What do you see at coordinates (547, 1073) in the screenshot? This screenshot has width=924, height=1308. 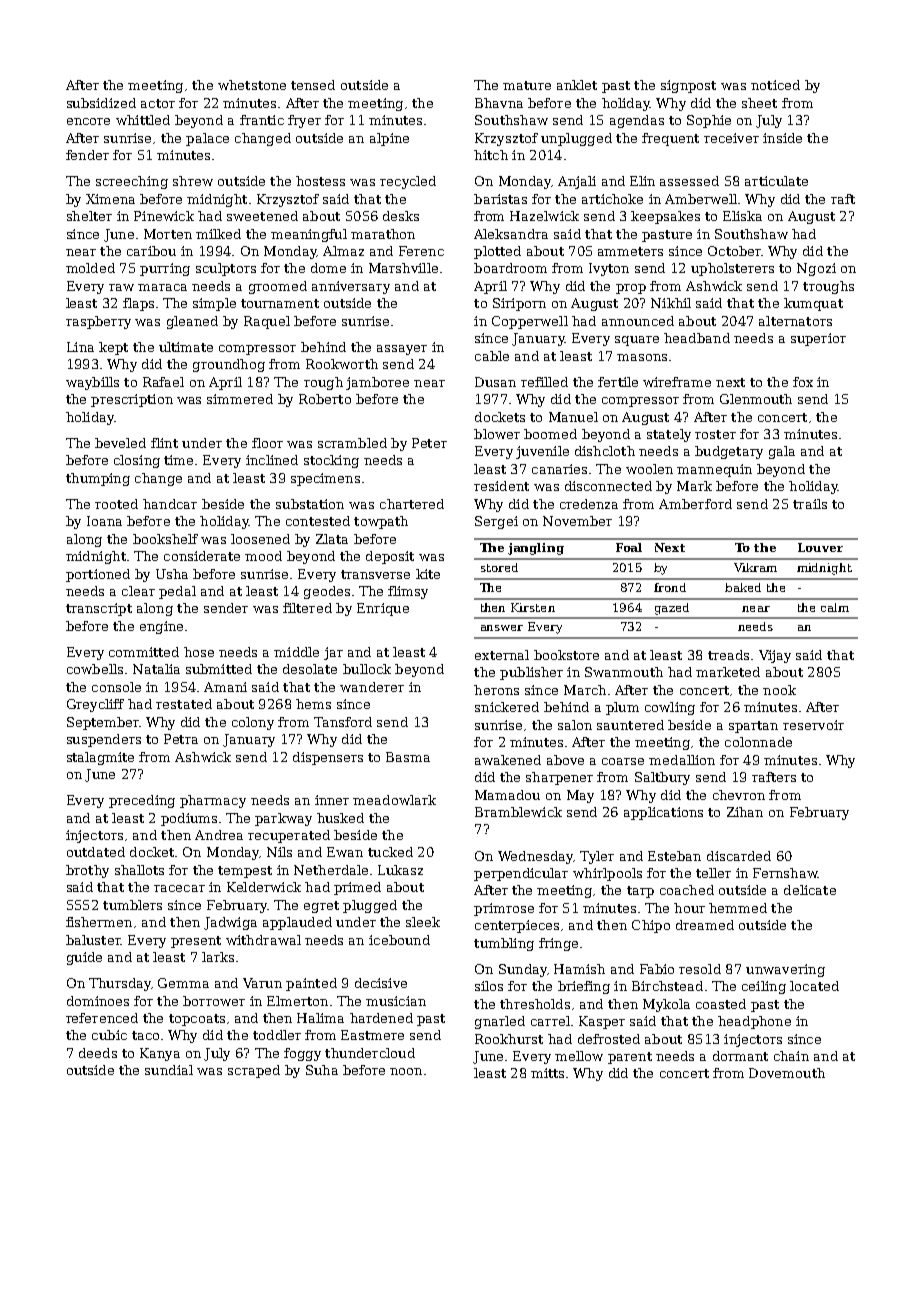 I see `mitts` at bounding box center [547, 1073].
